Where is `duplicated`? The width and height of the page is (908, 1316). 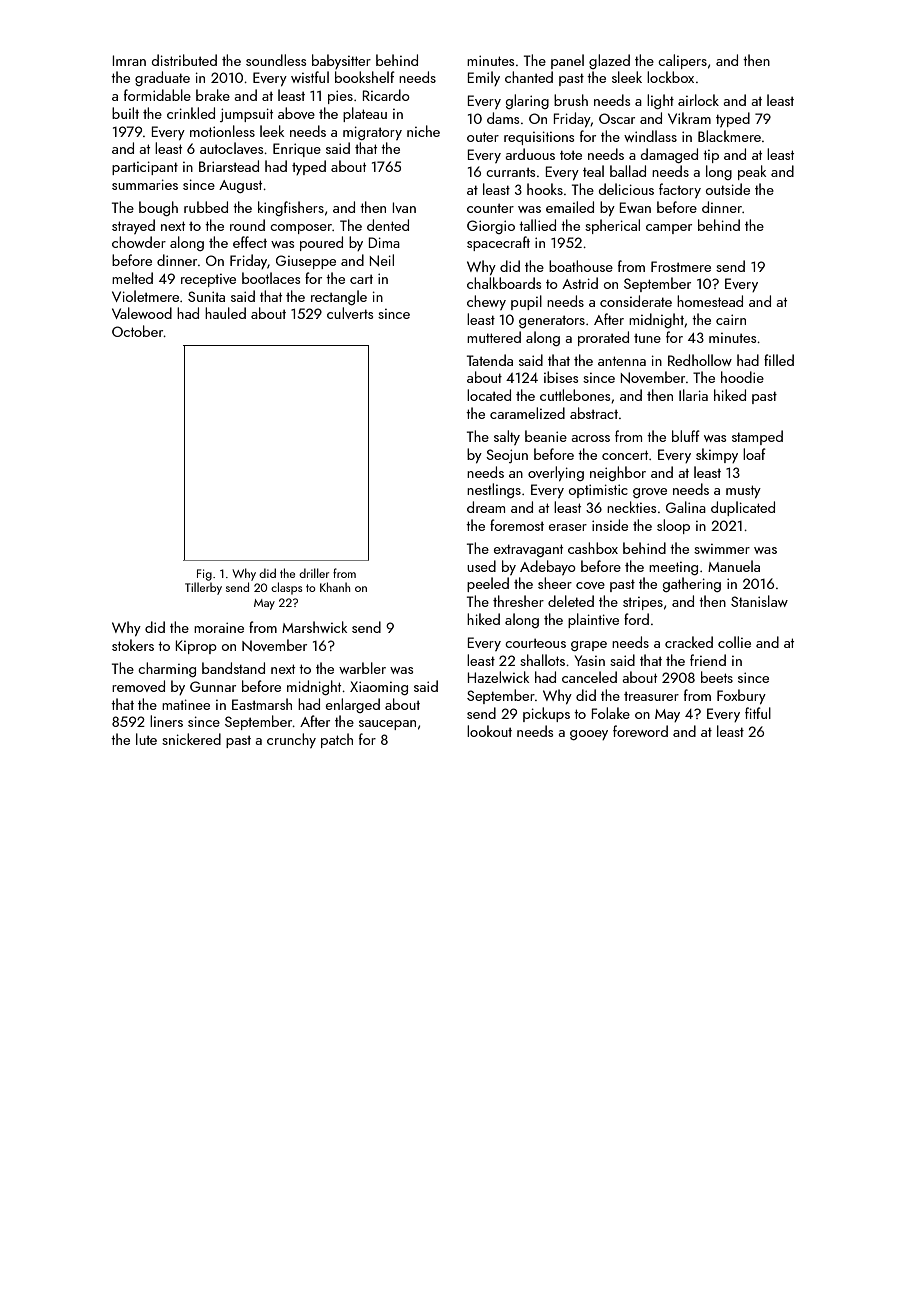
duplicated is located at coordinates (743, 508).
